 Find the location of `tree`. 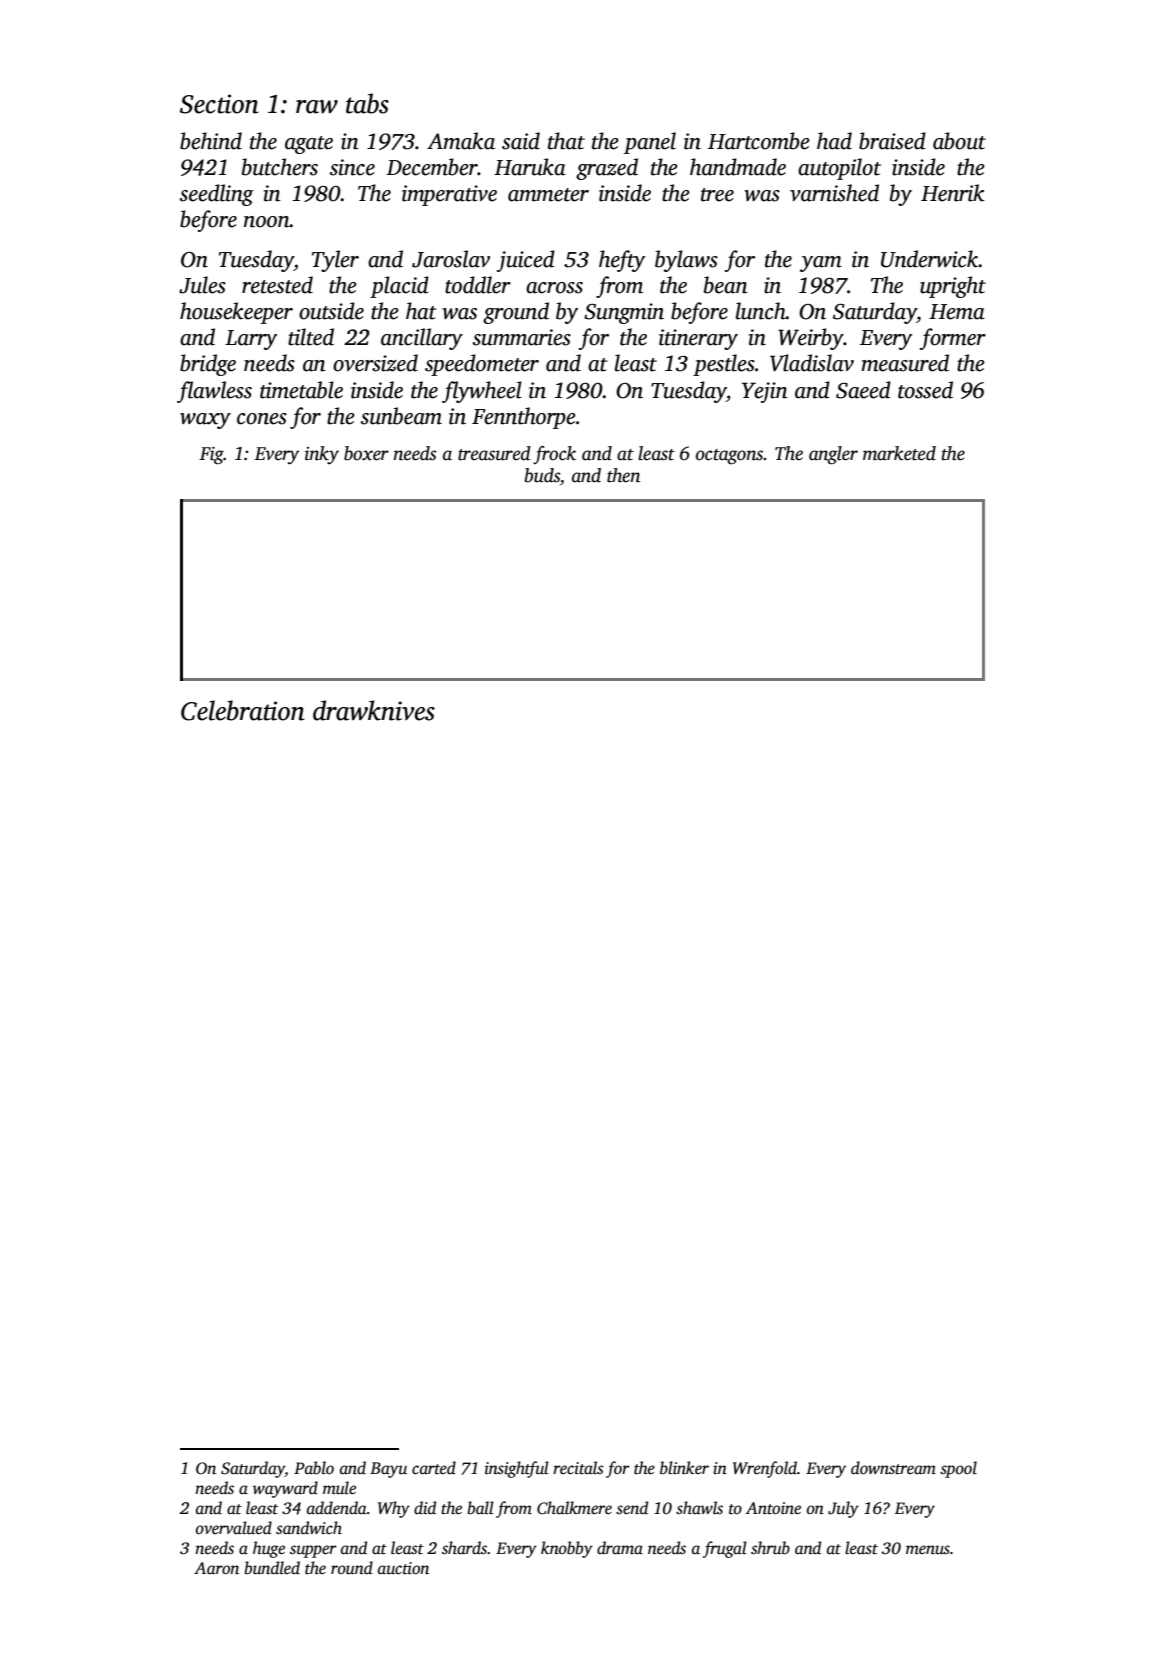

tree is located at coordinates (717, 195).
